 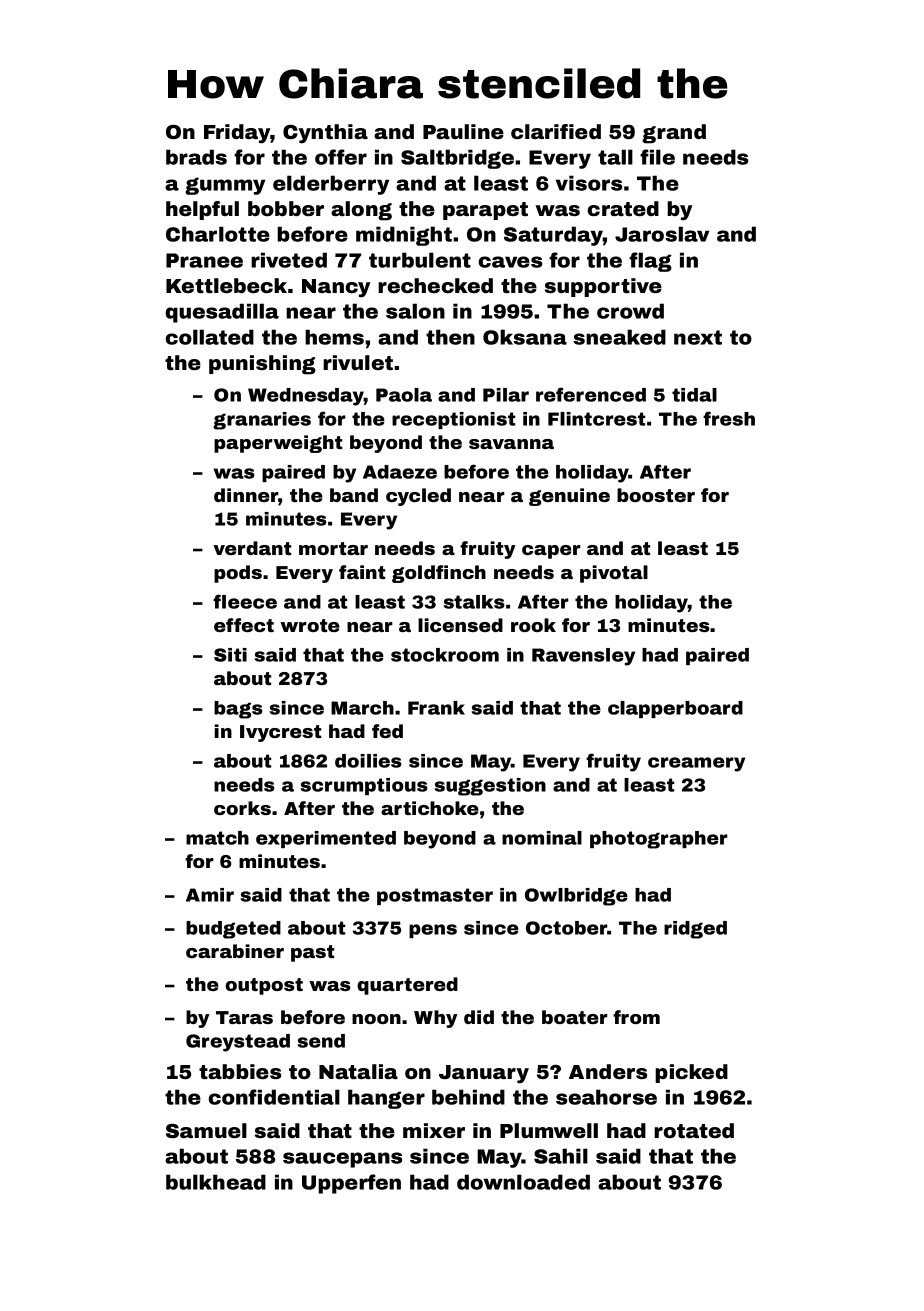 I want to click on grand, so click(x=674, y=134).
